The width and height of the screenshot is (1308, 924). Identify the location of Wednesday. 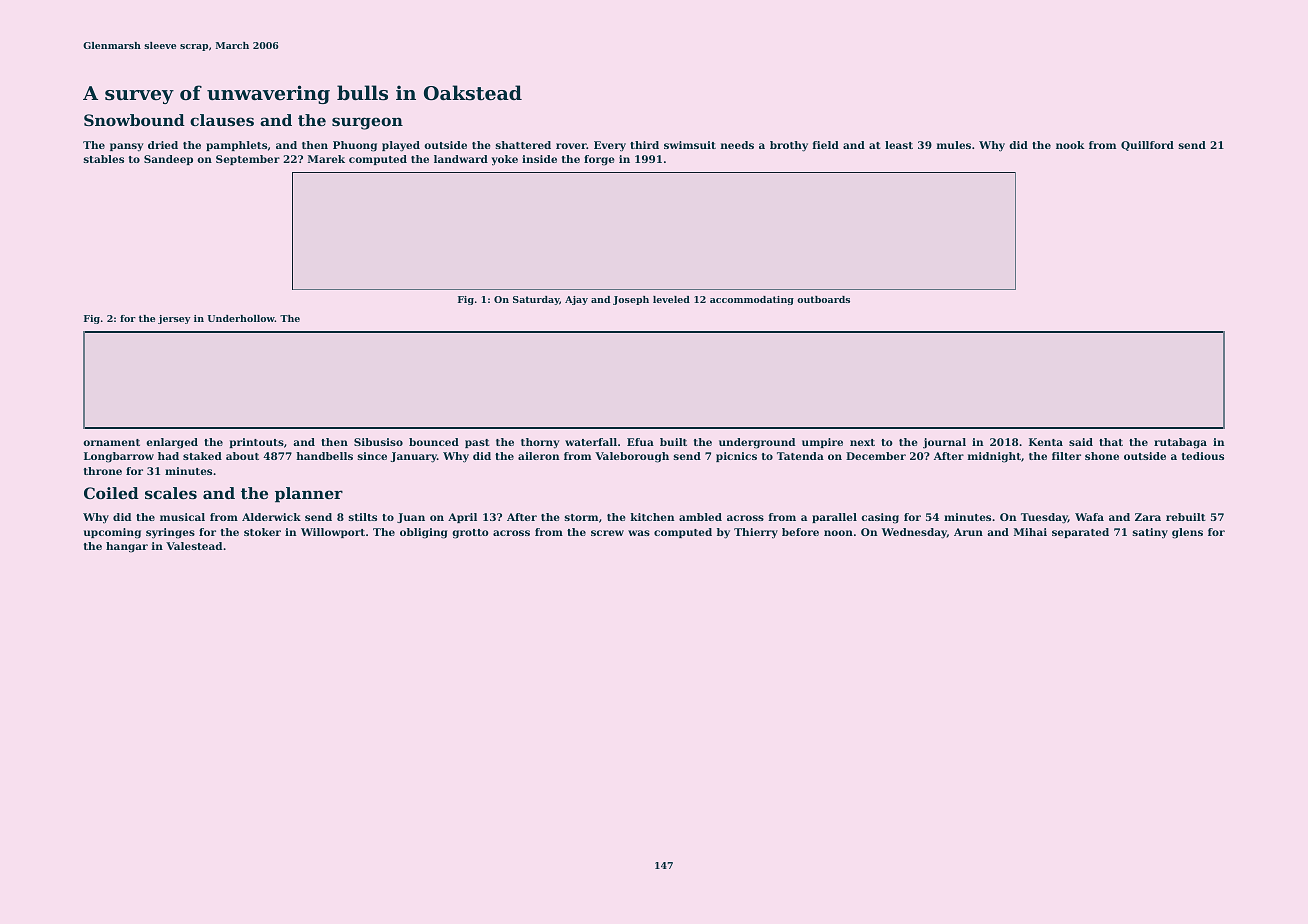
(914, 533).
